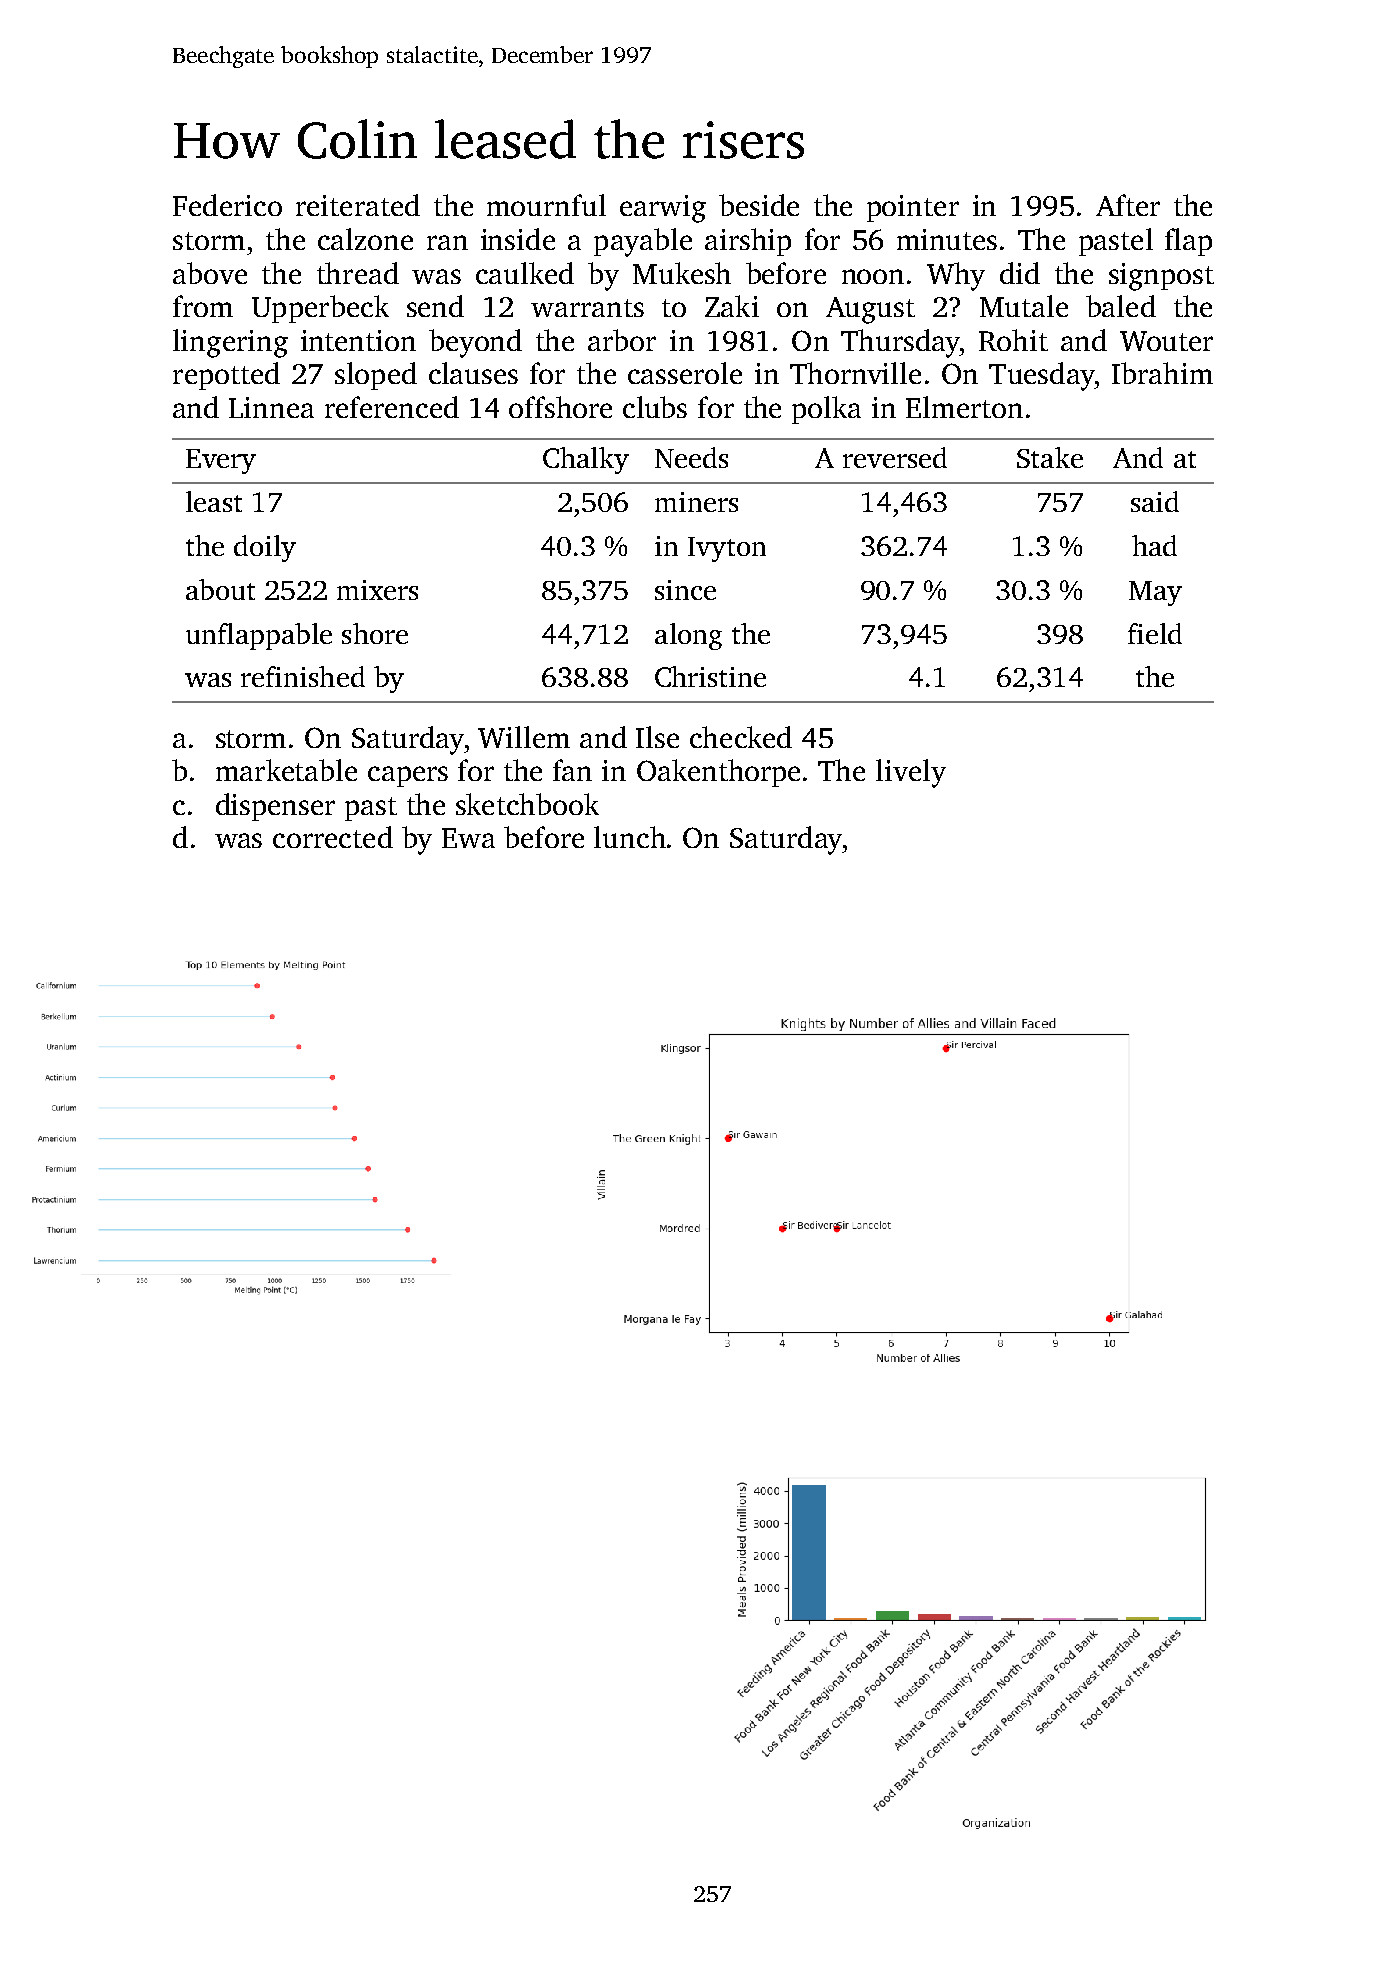 Image resolution: width=1386 pixels, height=1969 pixels. Describe the element at coordinates (227, 205) in the screenshot. I see `Federico` at that location.
